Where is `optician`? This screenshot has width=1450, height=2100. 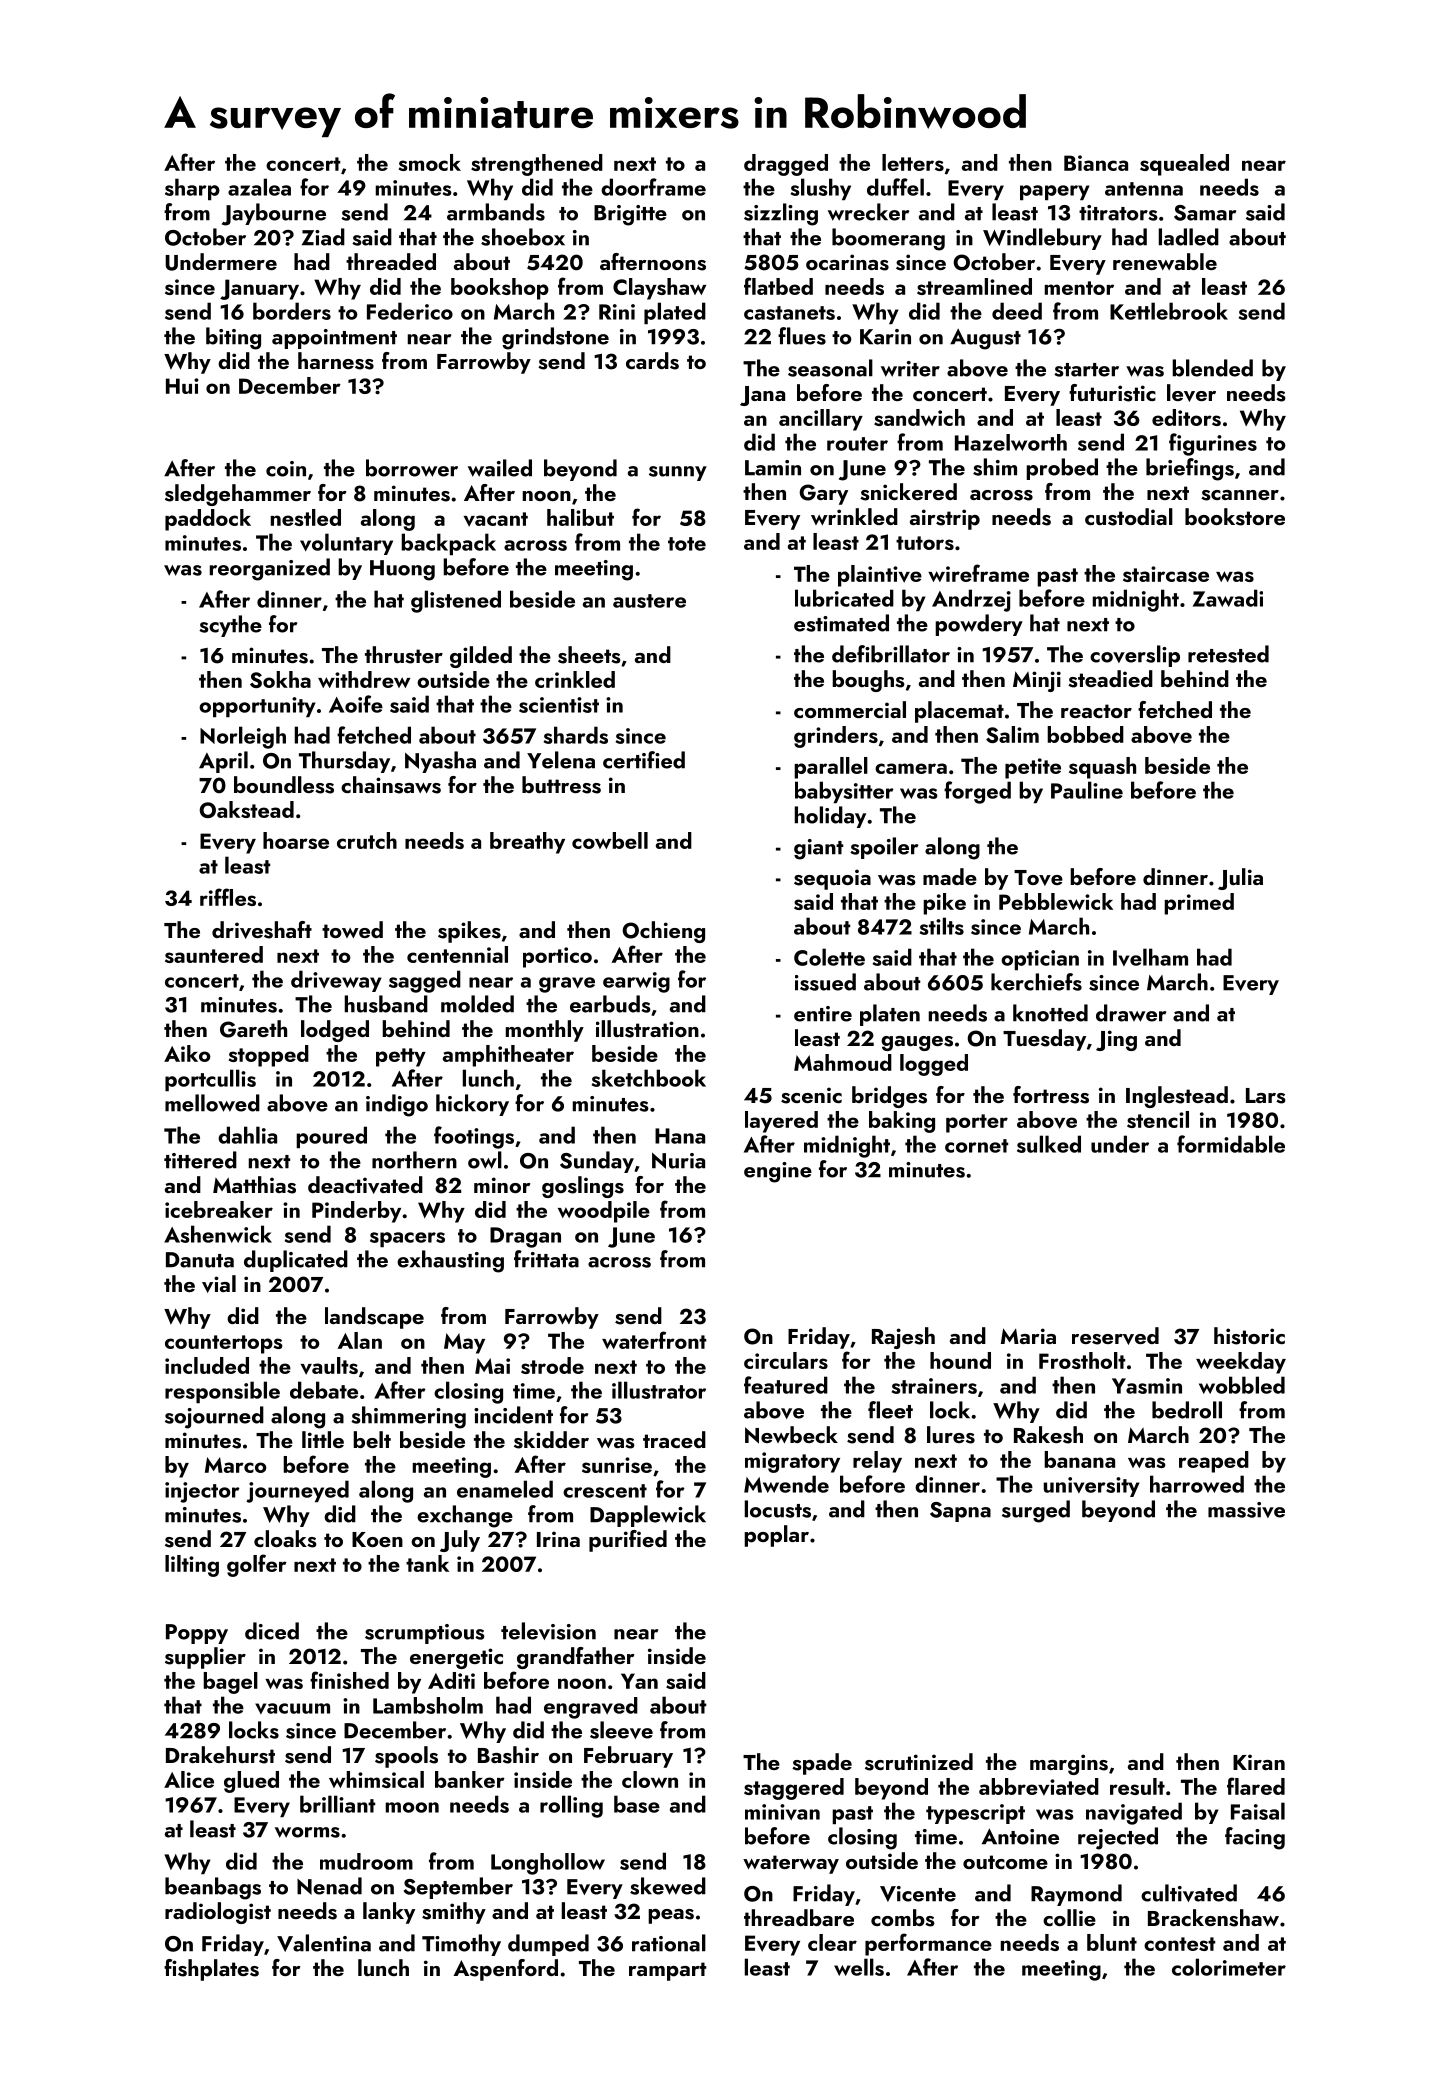
optician is located at coordinates (1040, 960).
